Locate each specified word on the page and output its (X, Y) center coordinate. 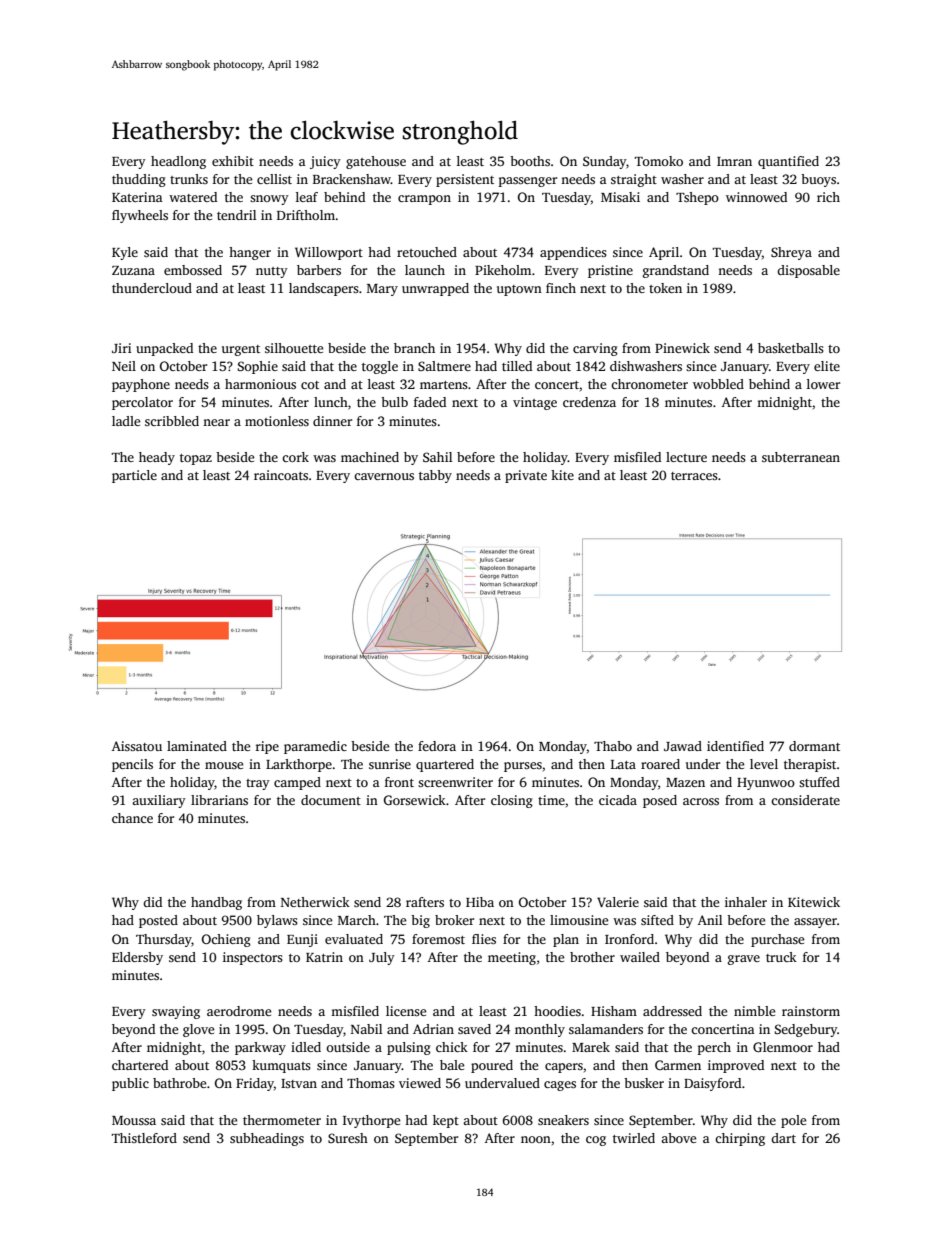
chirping (740, 1139)
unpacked (164, 349)
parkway (260, 1048)
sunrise (390, 764)
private (526, 476)
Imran (734, 161)
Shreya (791, 253)
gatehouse (376, 162)
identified (735, 746)
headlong (178, 162)
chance (132, 818)
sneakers (563, 1120)
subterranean (801, 457)
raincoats (281, 475)
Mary (382, 290)
